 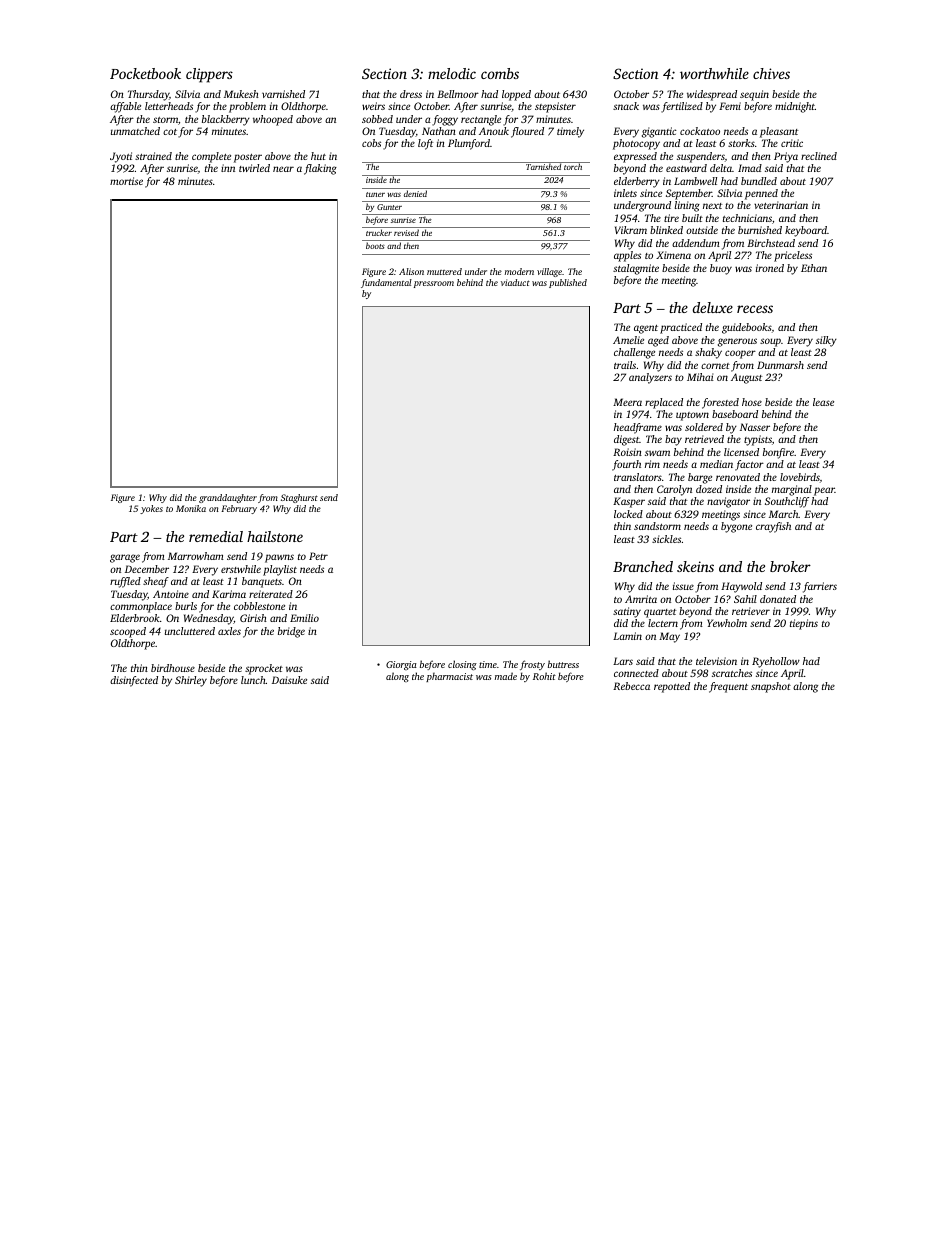 I want to click on sequin, so click(x=754, y=95).
